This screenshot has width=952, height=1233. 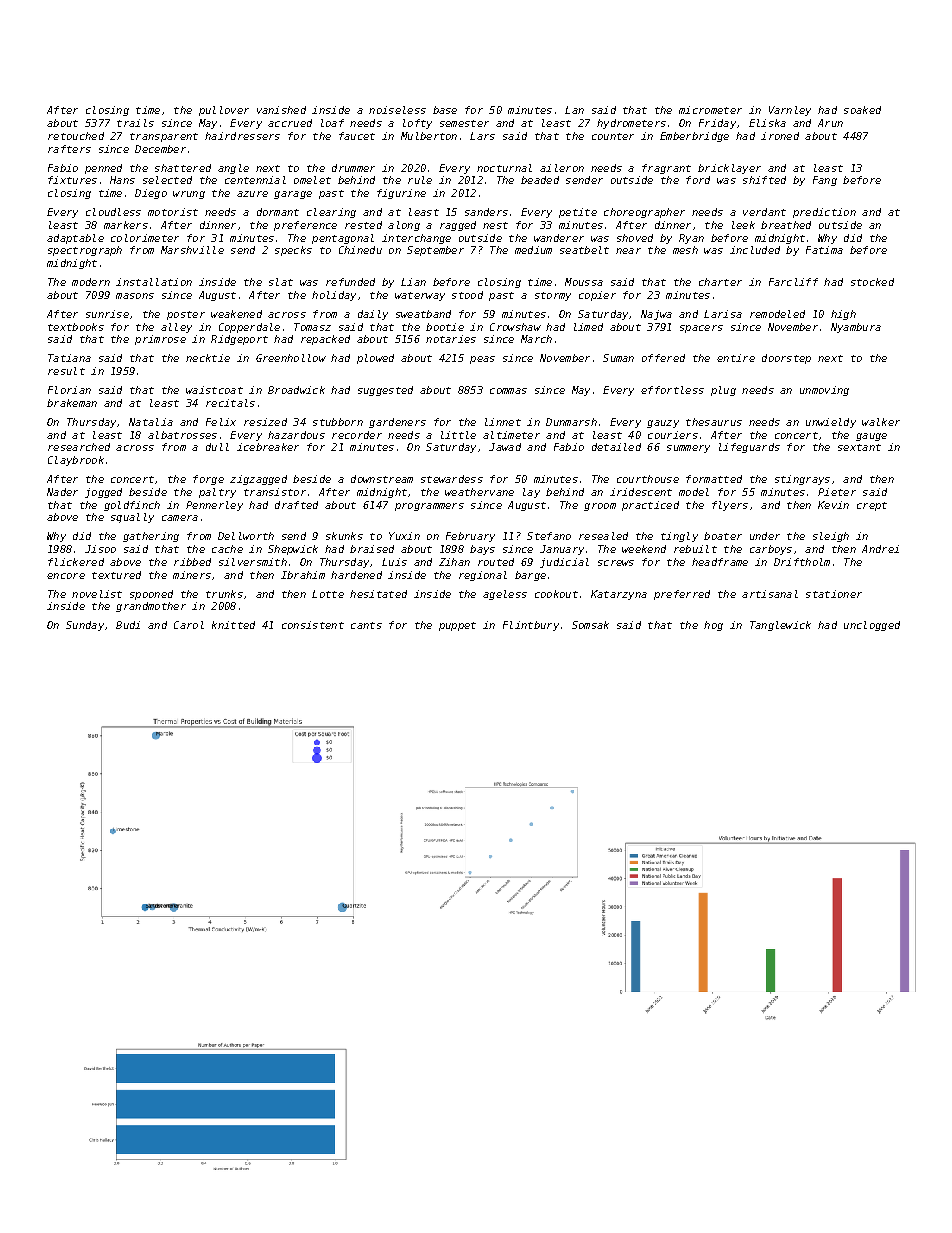 What do you see at coordinates (296, 505) in the screenshot?
I see `drafted` at bounding box center [296, 505].
